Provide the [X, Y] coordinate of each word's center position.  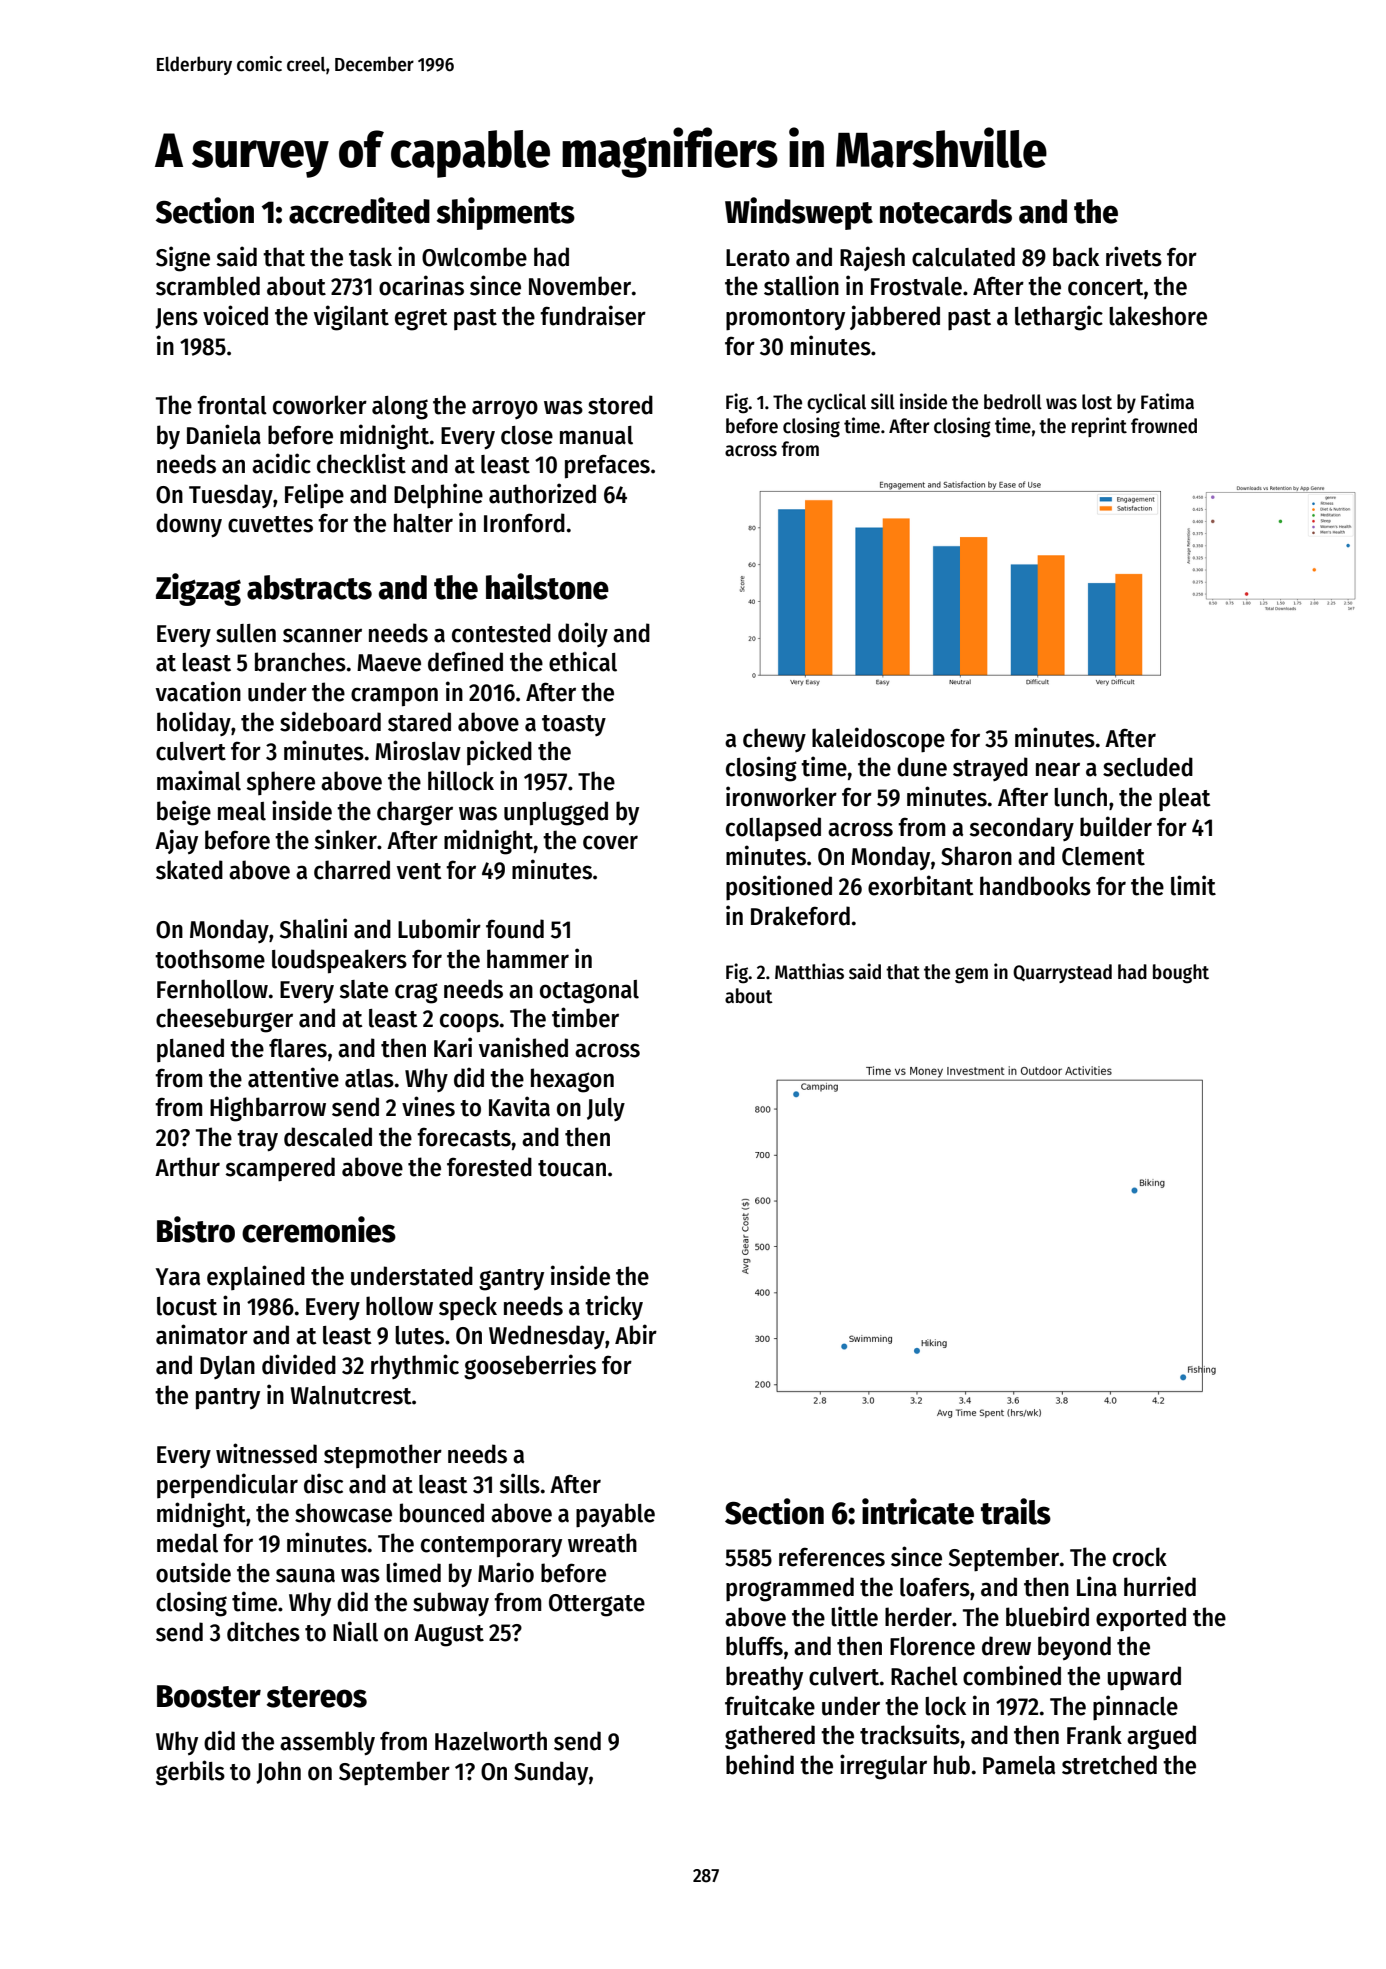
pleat [1185, 800]
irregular [883, 1767]
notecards [946, 211]
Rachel [924, 1676]
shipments [506, 213]
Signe [183, 259]
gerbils [190, 1773]
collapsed [773, 829]
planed [190, 1050]
